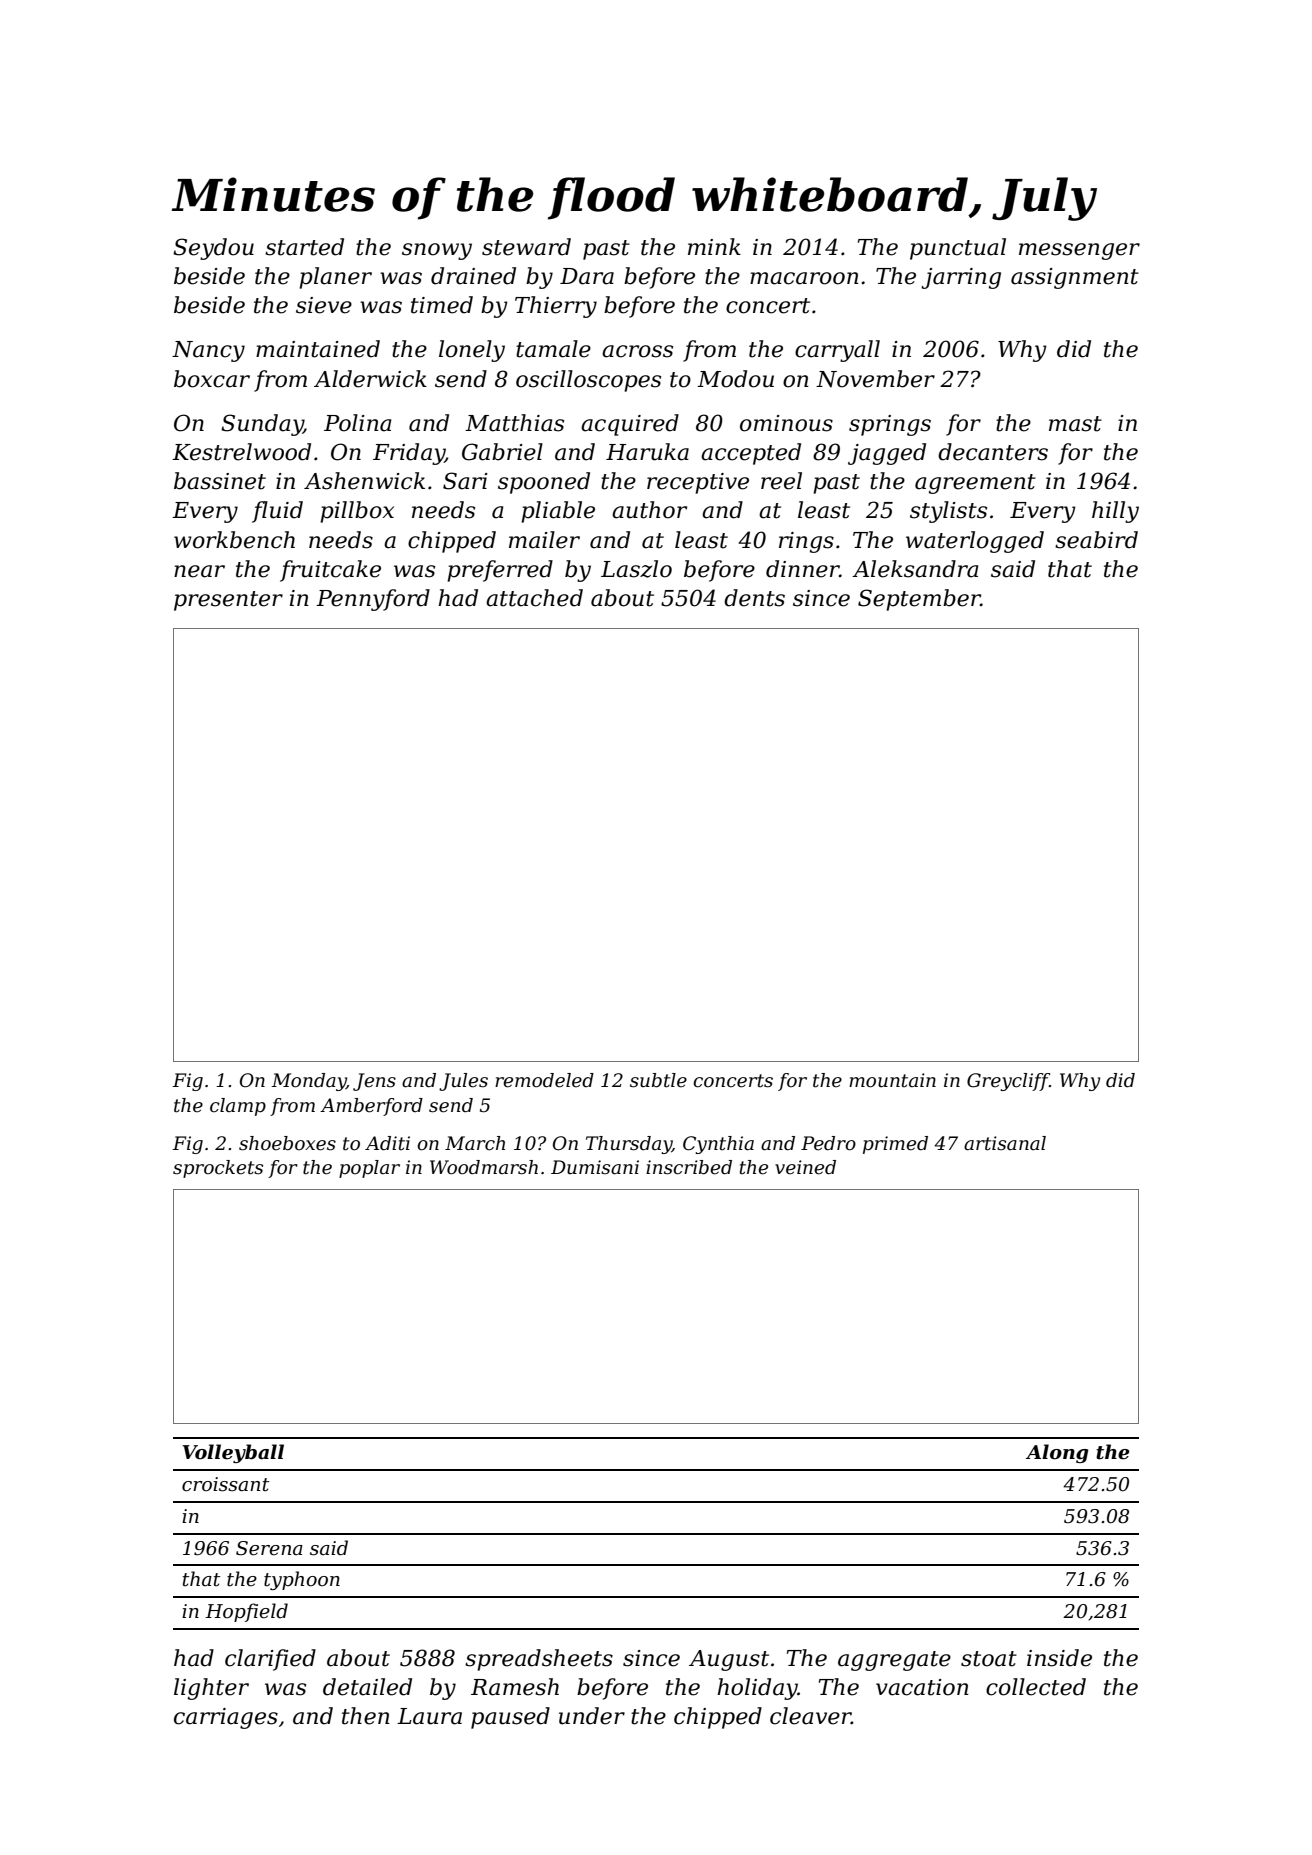 The width and height of the page is (1312, 1855). Describe the element at coordinates (989, 1659) in the page. I see `stoat` at that location.
